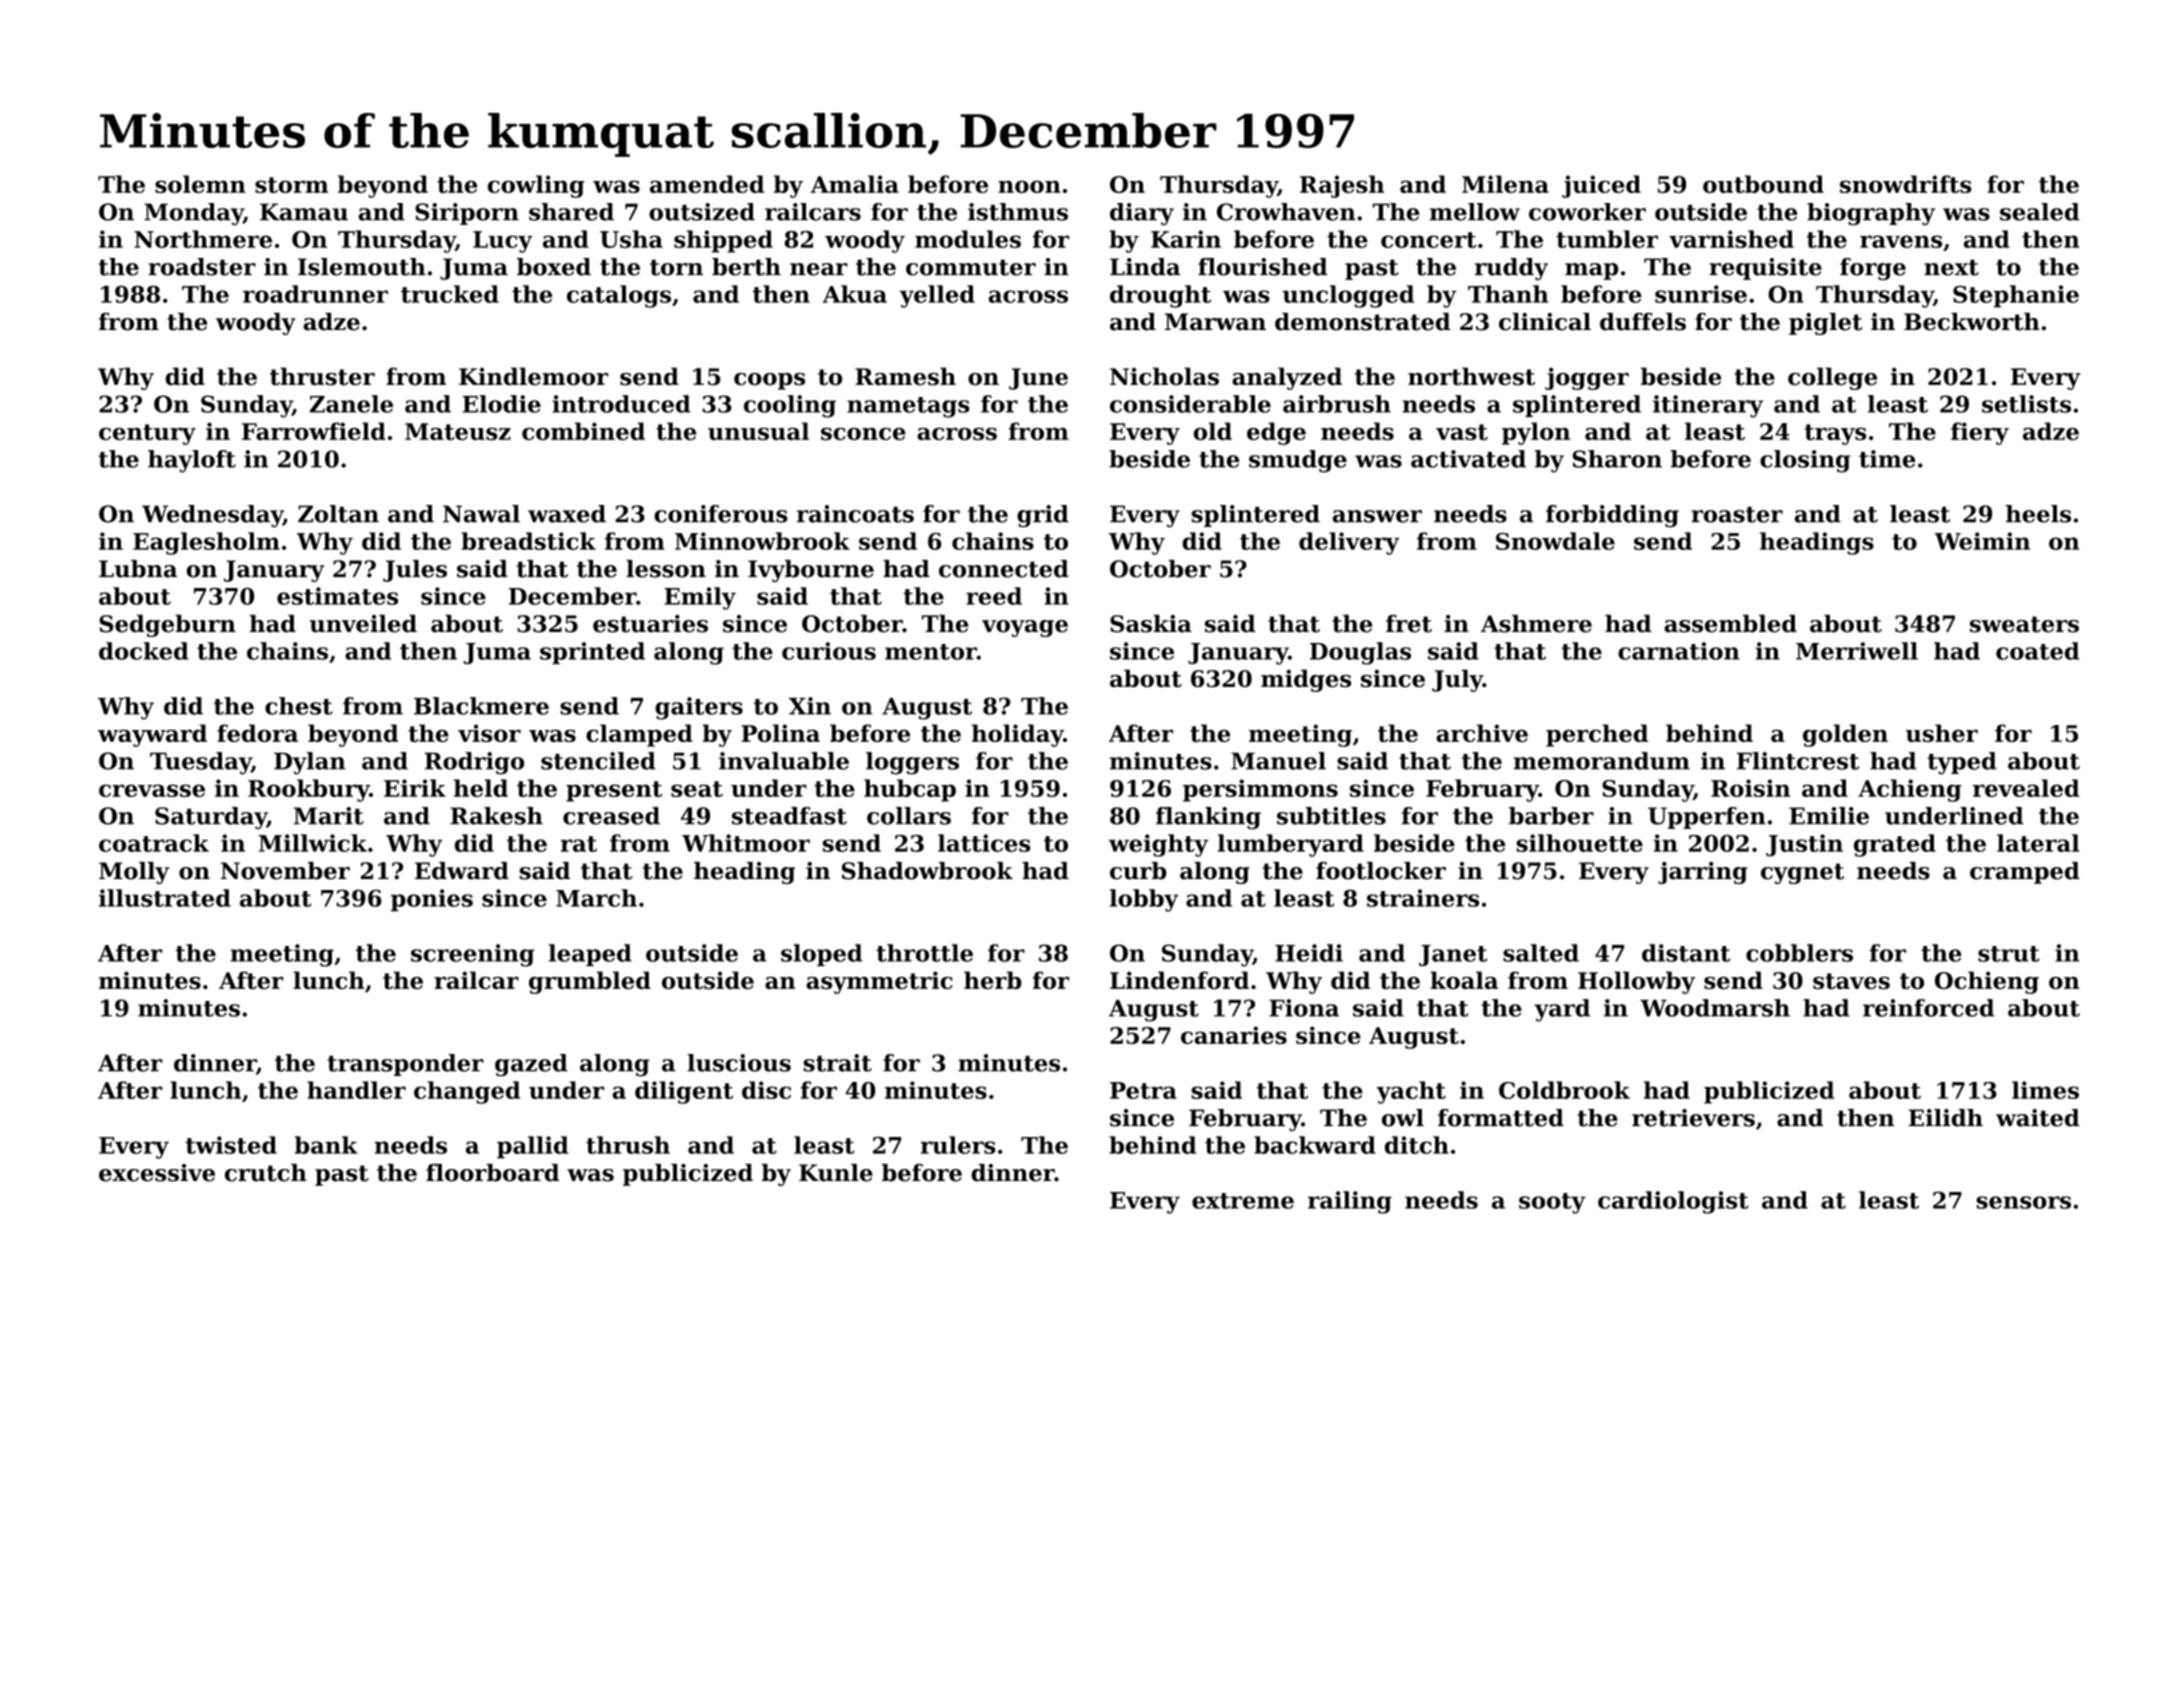  I want to click on juiced, so click(1601, 186).
